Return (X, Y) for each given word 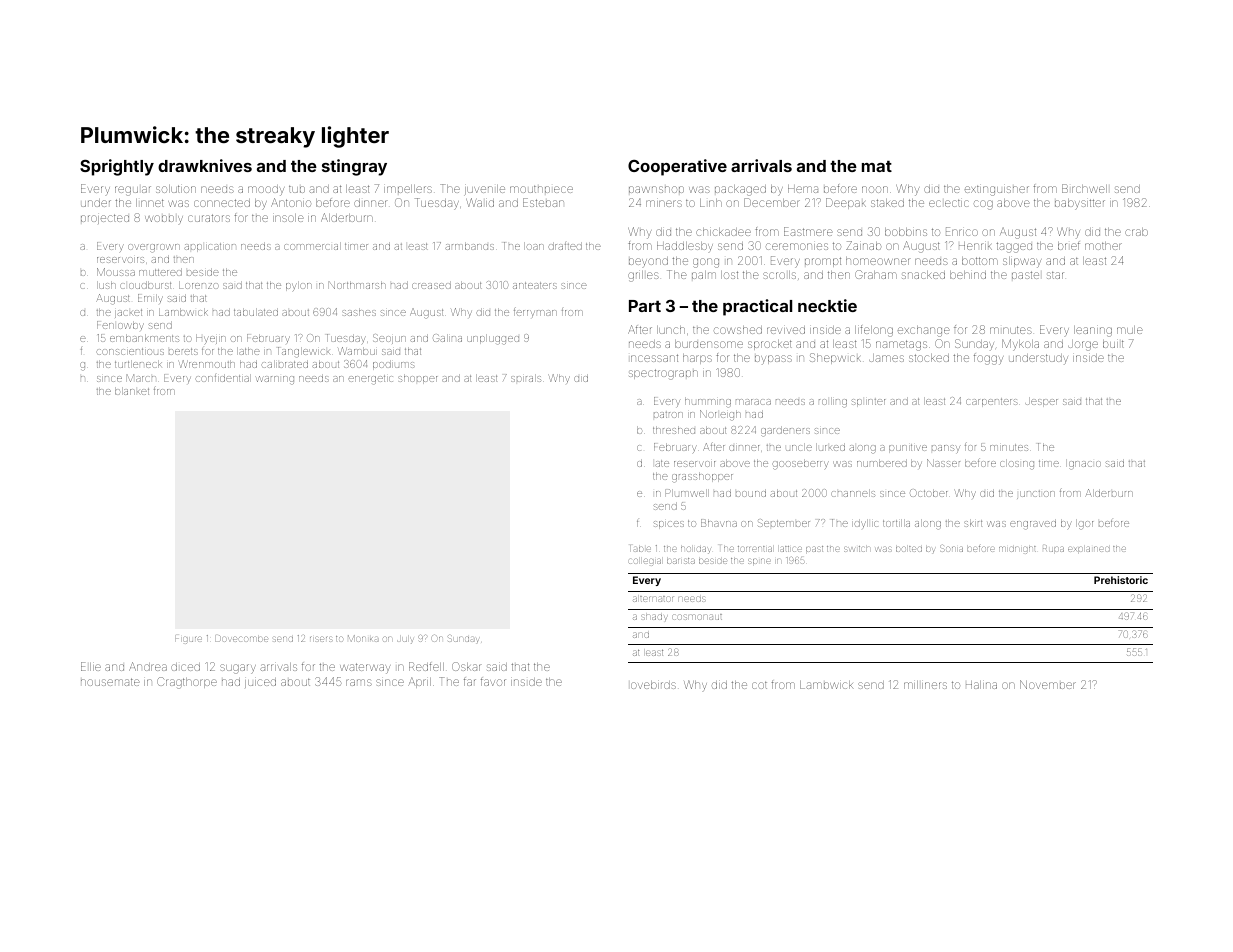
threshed (674, 430)
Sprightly (117, 167)
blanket (132, 391)
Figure (188, 640)
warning (275, 380)
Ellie (91, 666)
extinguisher (997, 191)
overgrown (154, 248)
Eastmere (808, 231)
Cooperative (677, 167)
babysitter (1080, 204)
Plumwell (687, 493)
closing (1017, 464)
